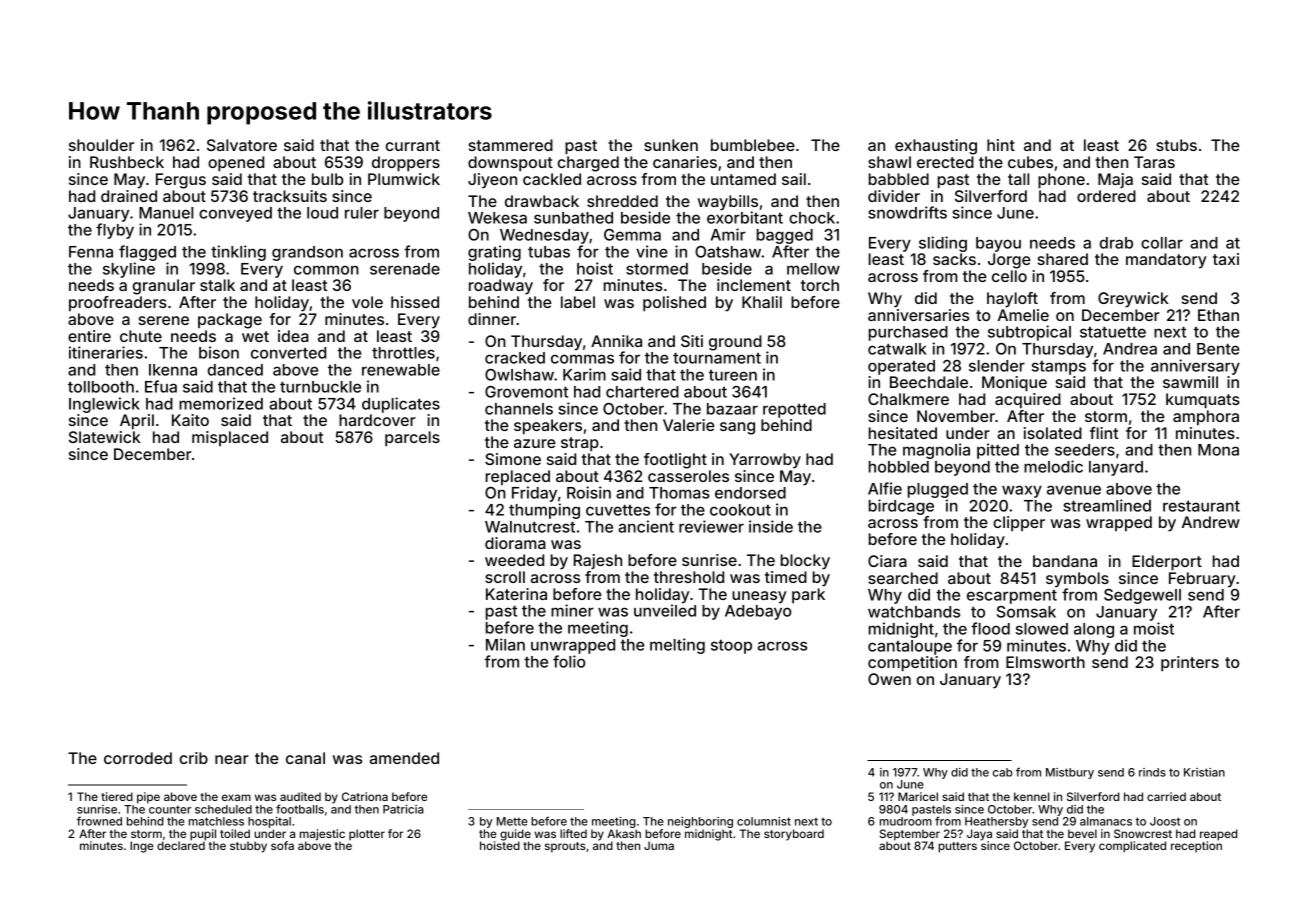 This screenshot has width=1308, height=924. What do you see at coordinates (1094, 630) in the screenshot?
I see `along` at bounding box center [1094, 630].
